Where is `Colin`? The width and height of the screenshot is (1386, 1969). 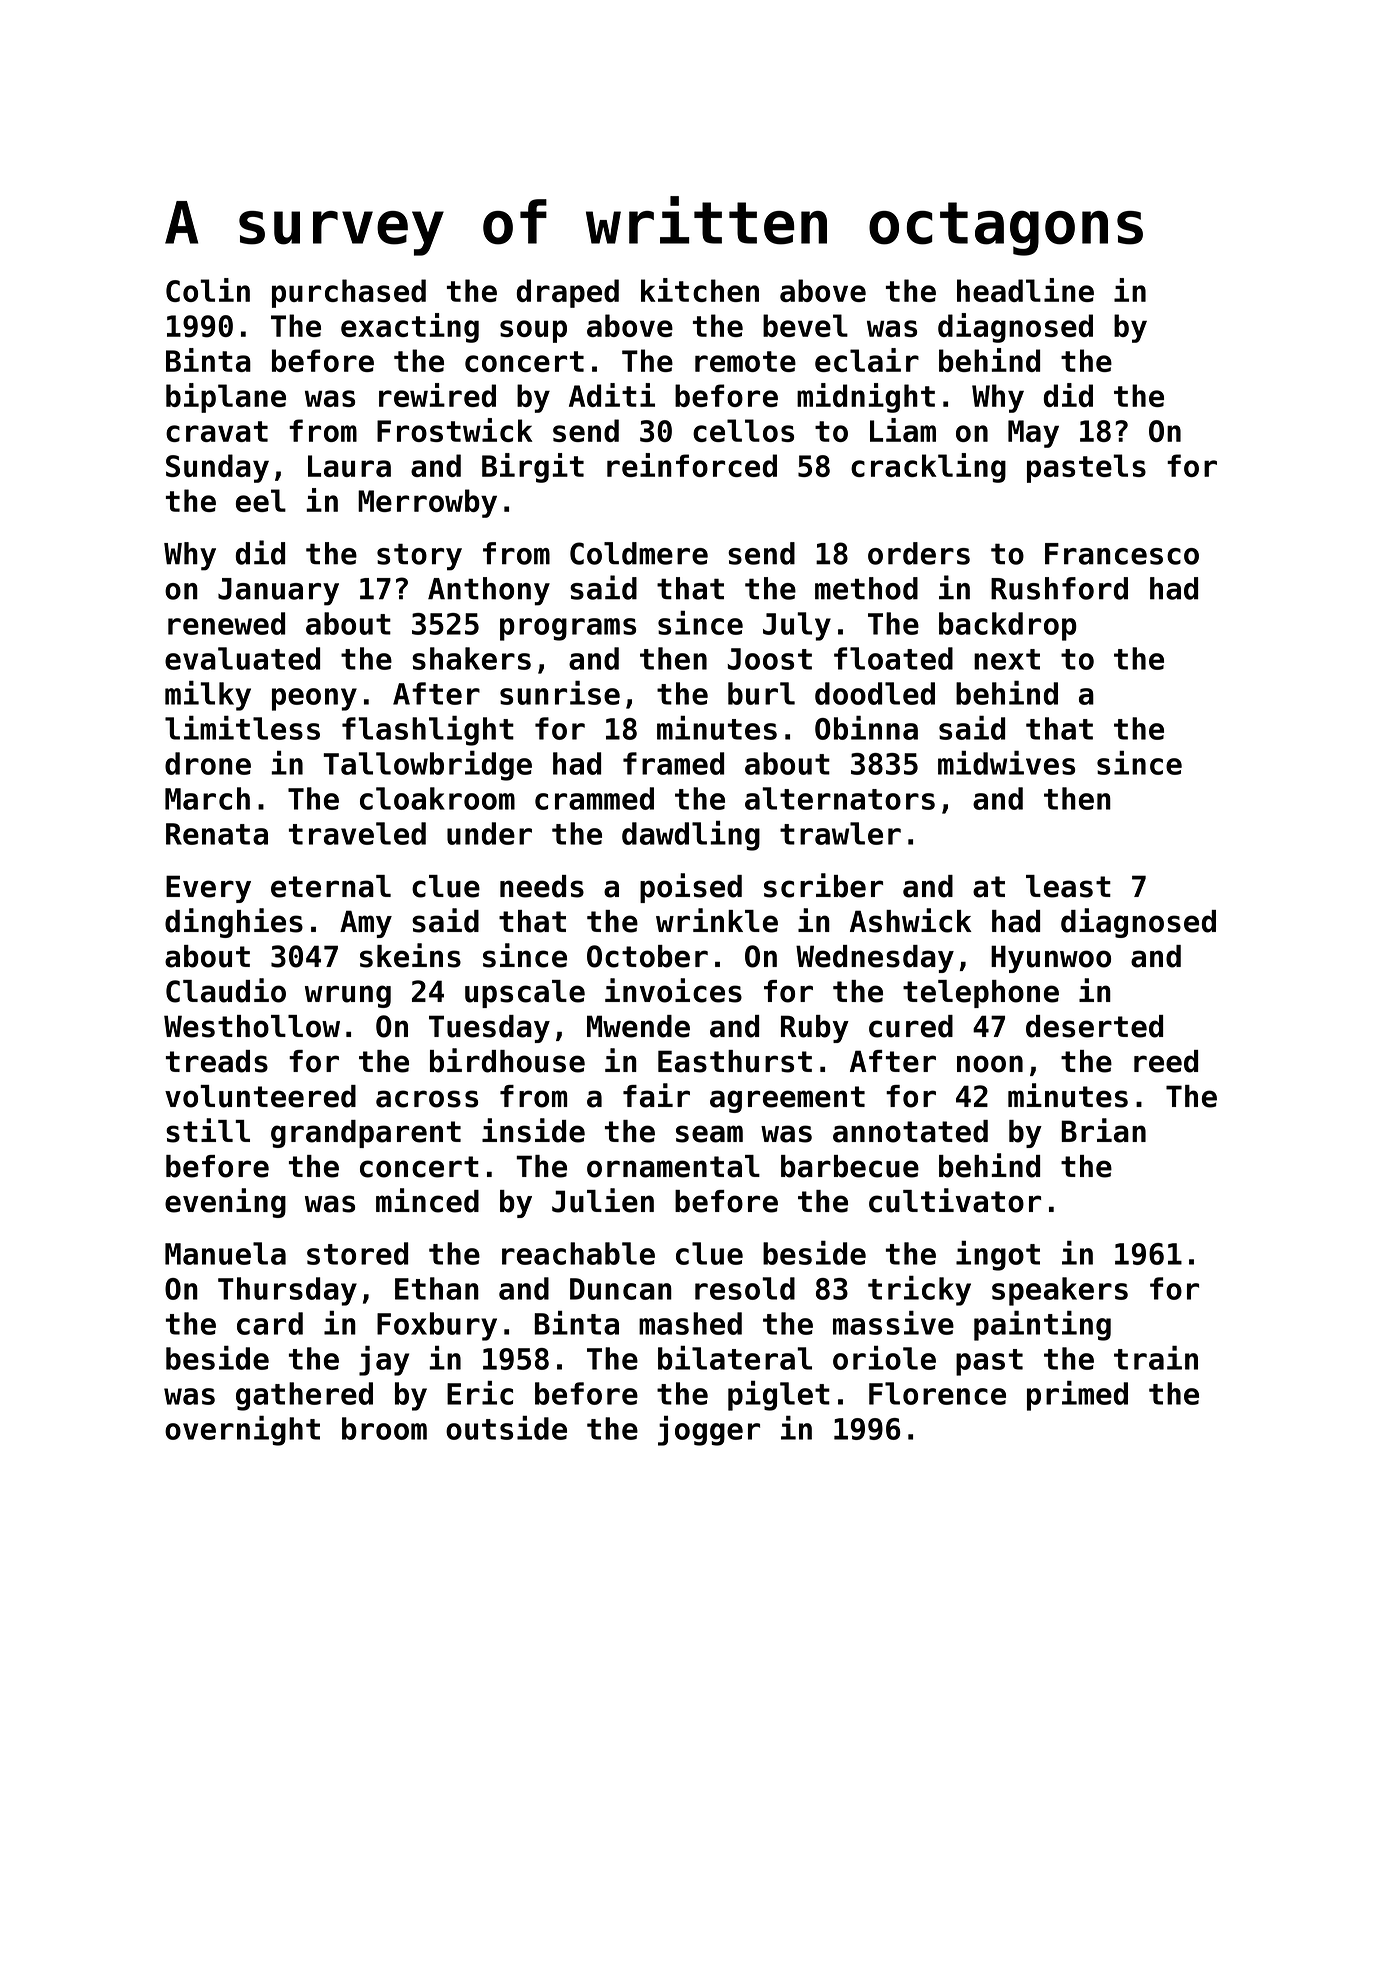
Colin is located at coordinates (208, 290).
